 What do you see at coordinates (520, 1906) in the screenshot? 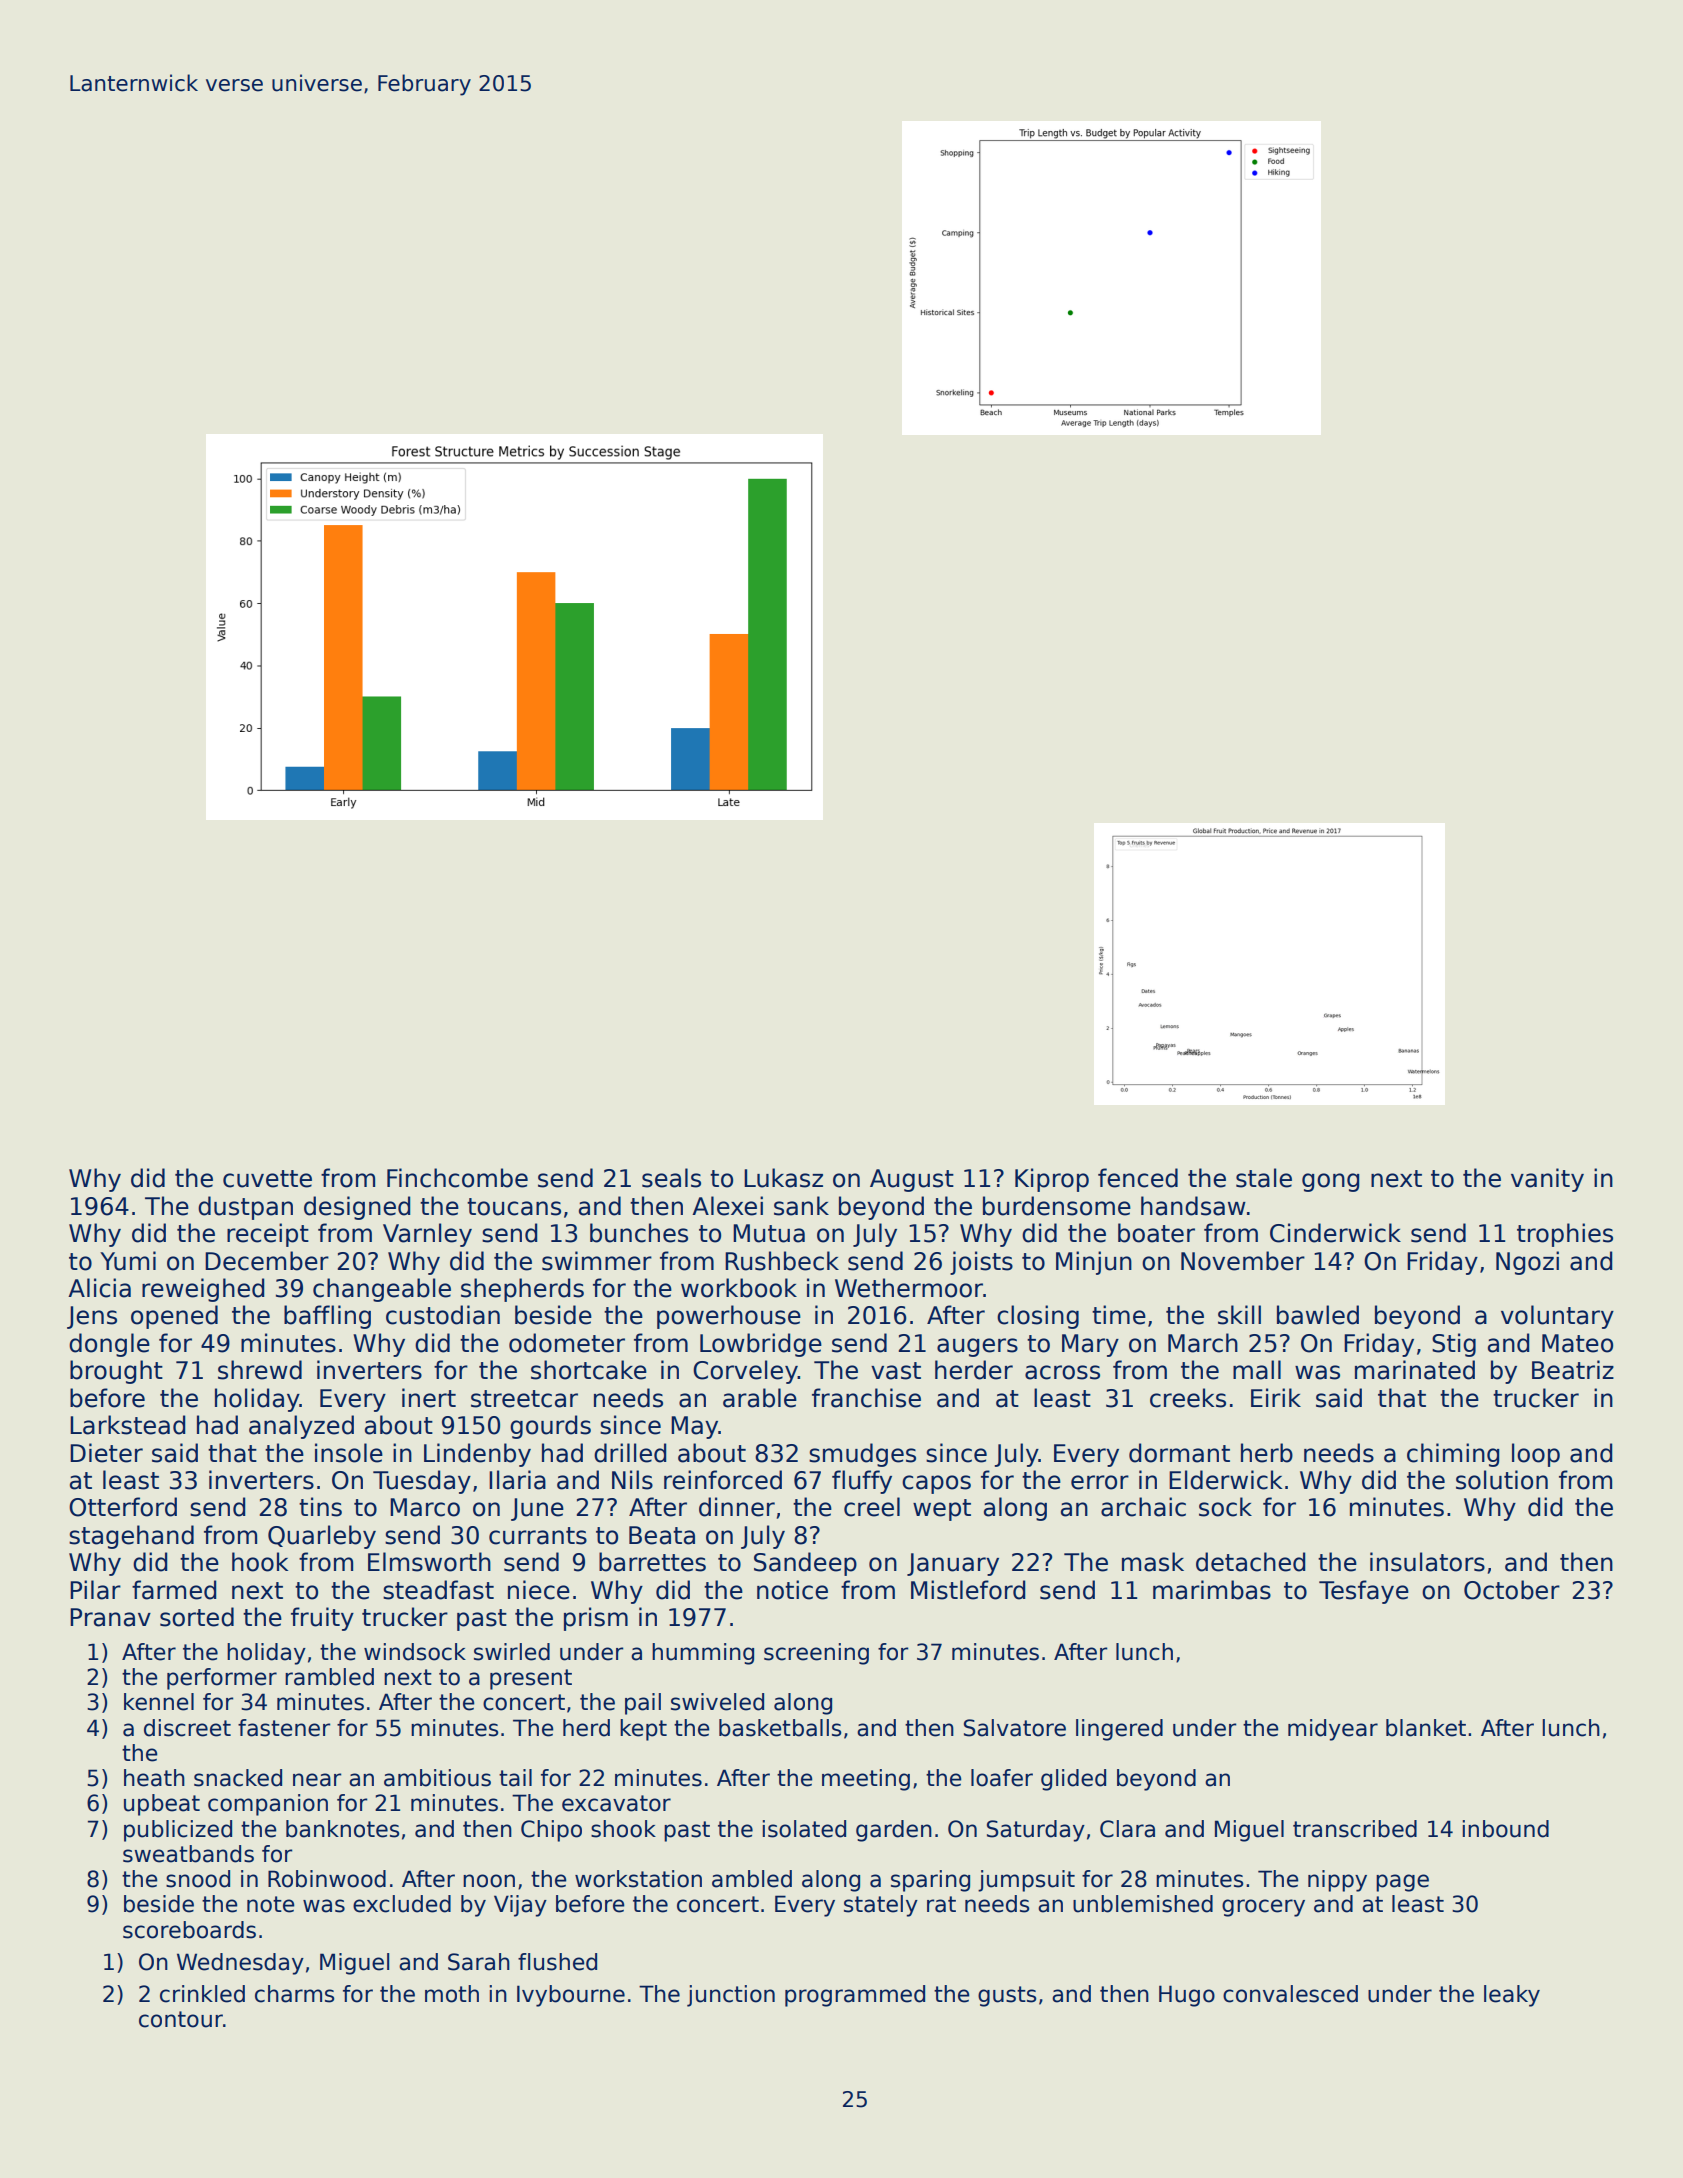
I see `Vijay` at bounding box center [520, 1906].
